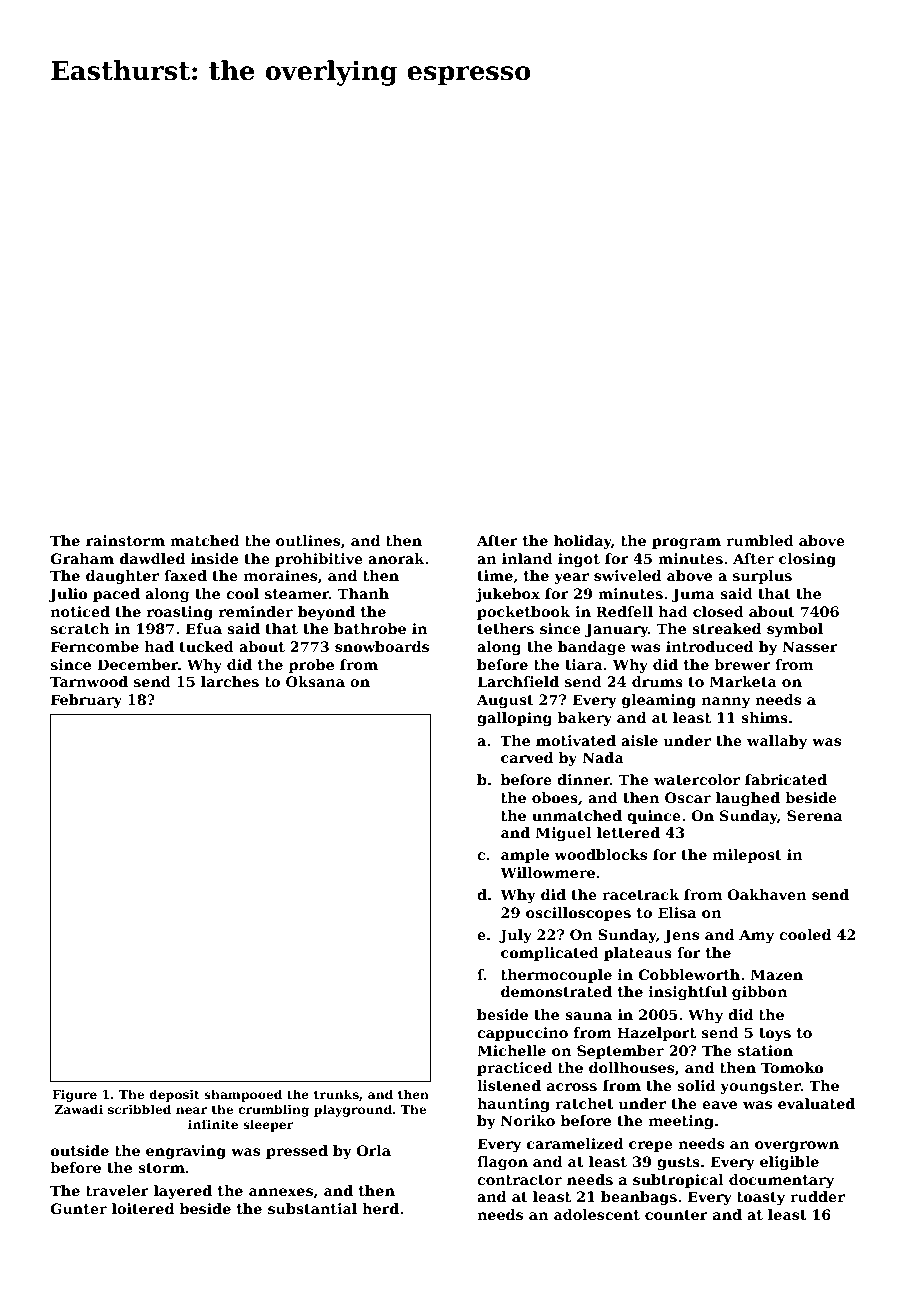 The height and width of the screenshot is (1316, 908). I want to click on program, so click(686, 543).
